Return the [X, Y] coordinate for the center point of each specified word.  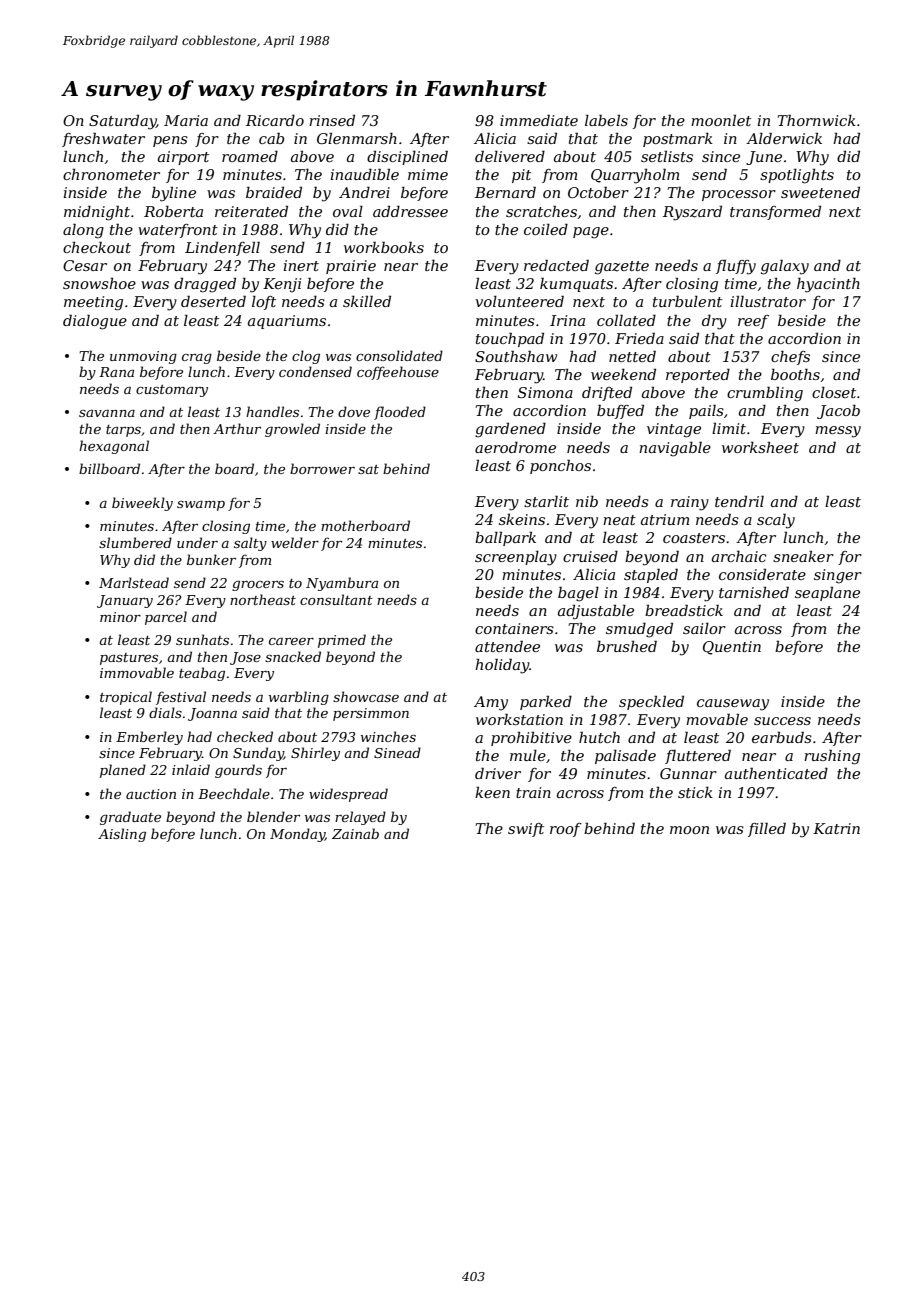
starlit [546, 501]
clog [306, 357]
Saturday [122, 122]
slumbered [135, 542]
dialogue [95, 322]
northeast [263, 599]
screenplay [516, 558]
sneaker [803, 556]
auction [151, 794]
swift [526, 830]
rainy [690, 503]
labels [606, 120]
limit [729, 428]
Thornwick [817, 120]
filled [767, 829]
